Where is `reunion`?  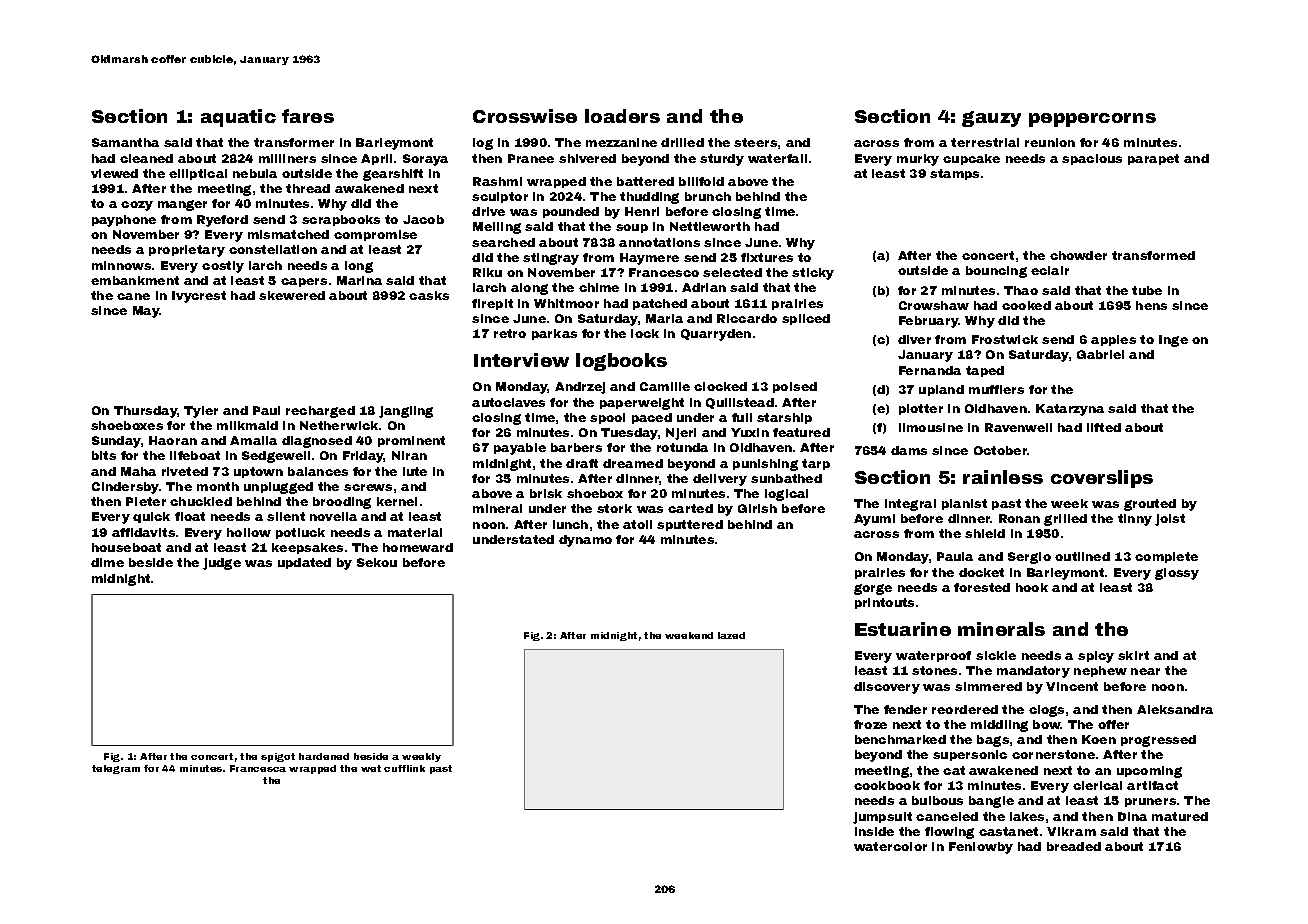 reunion is located at coordinates (1050, 142).
